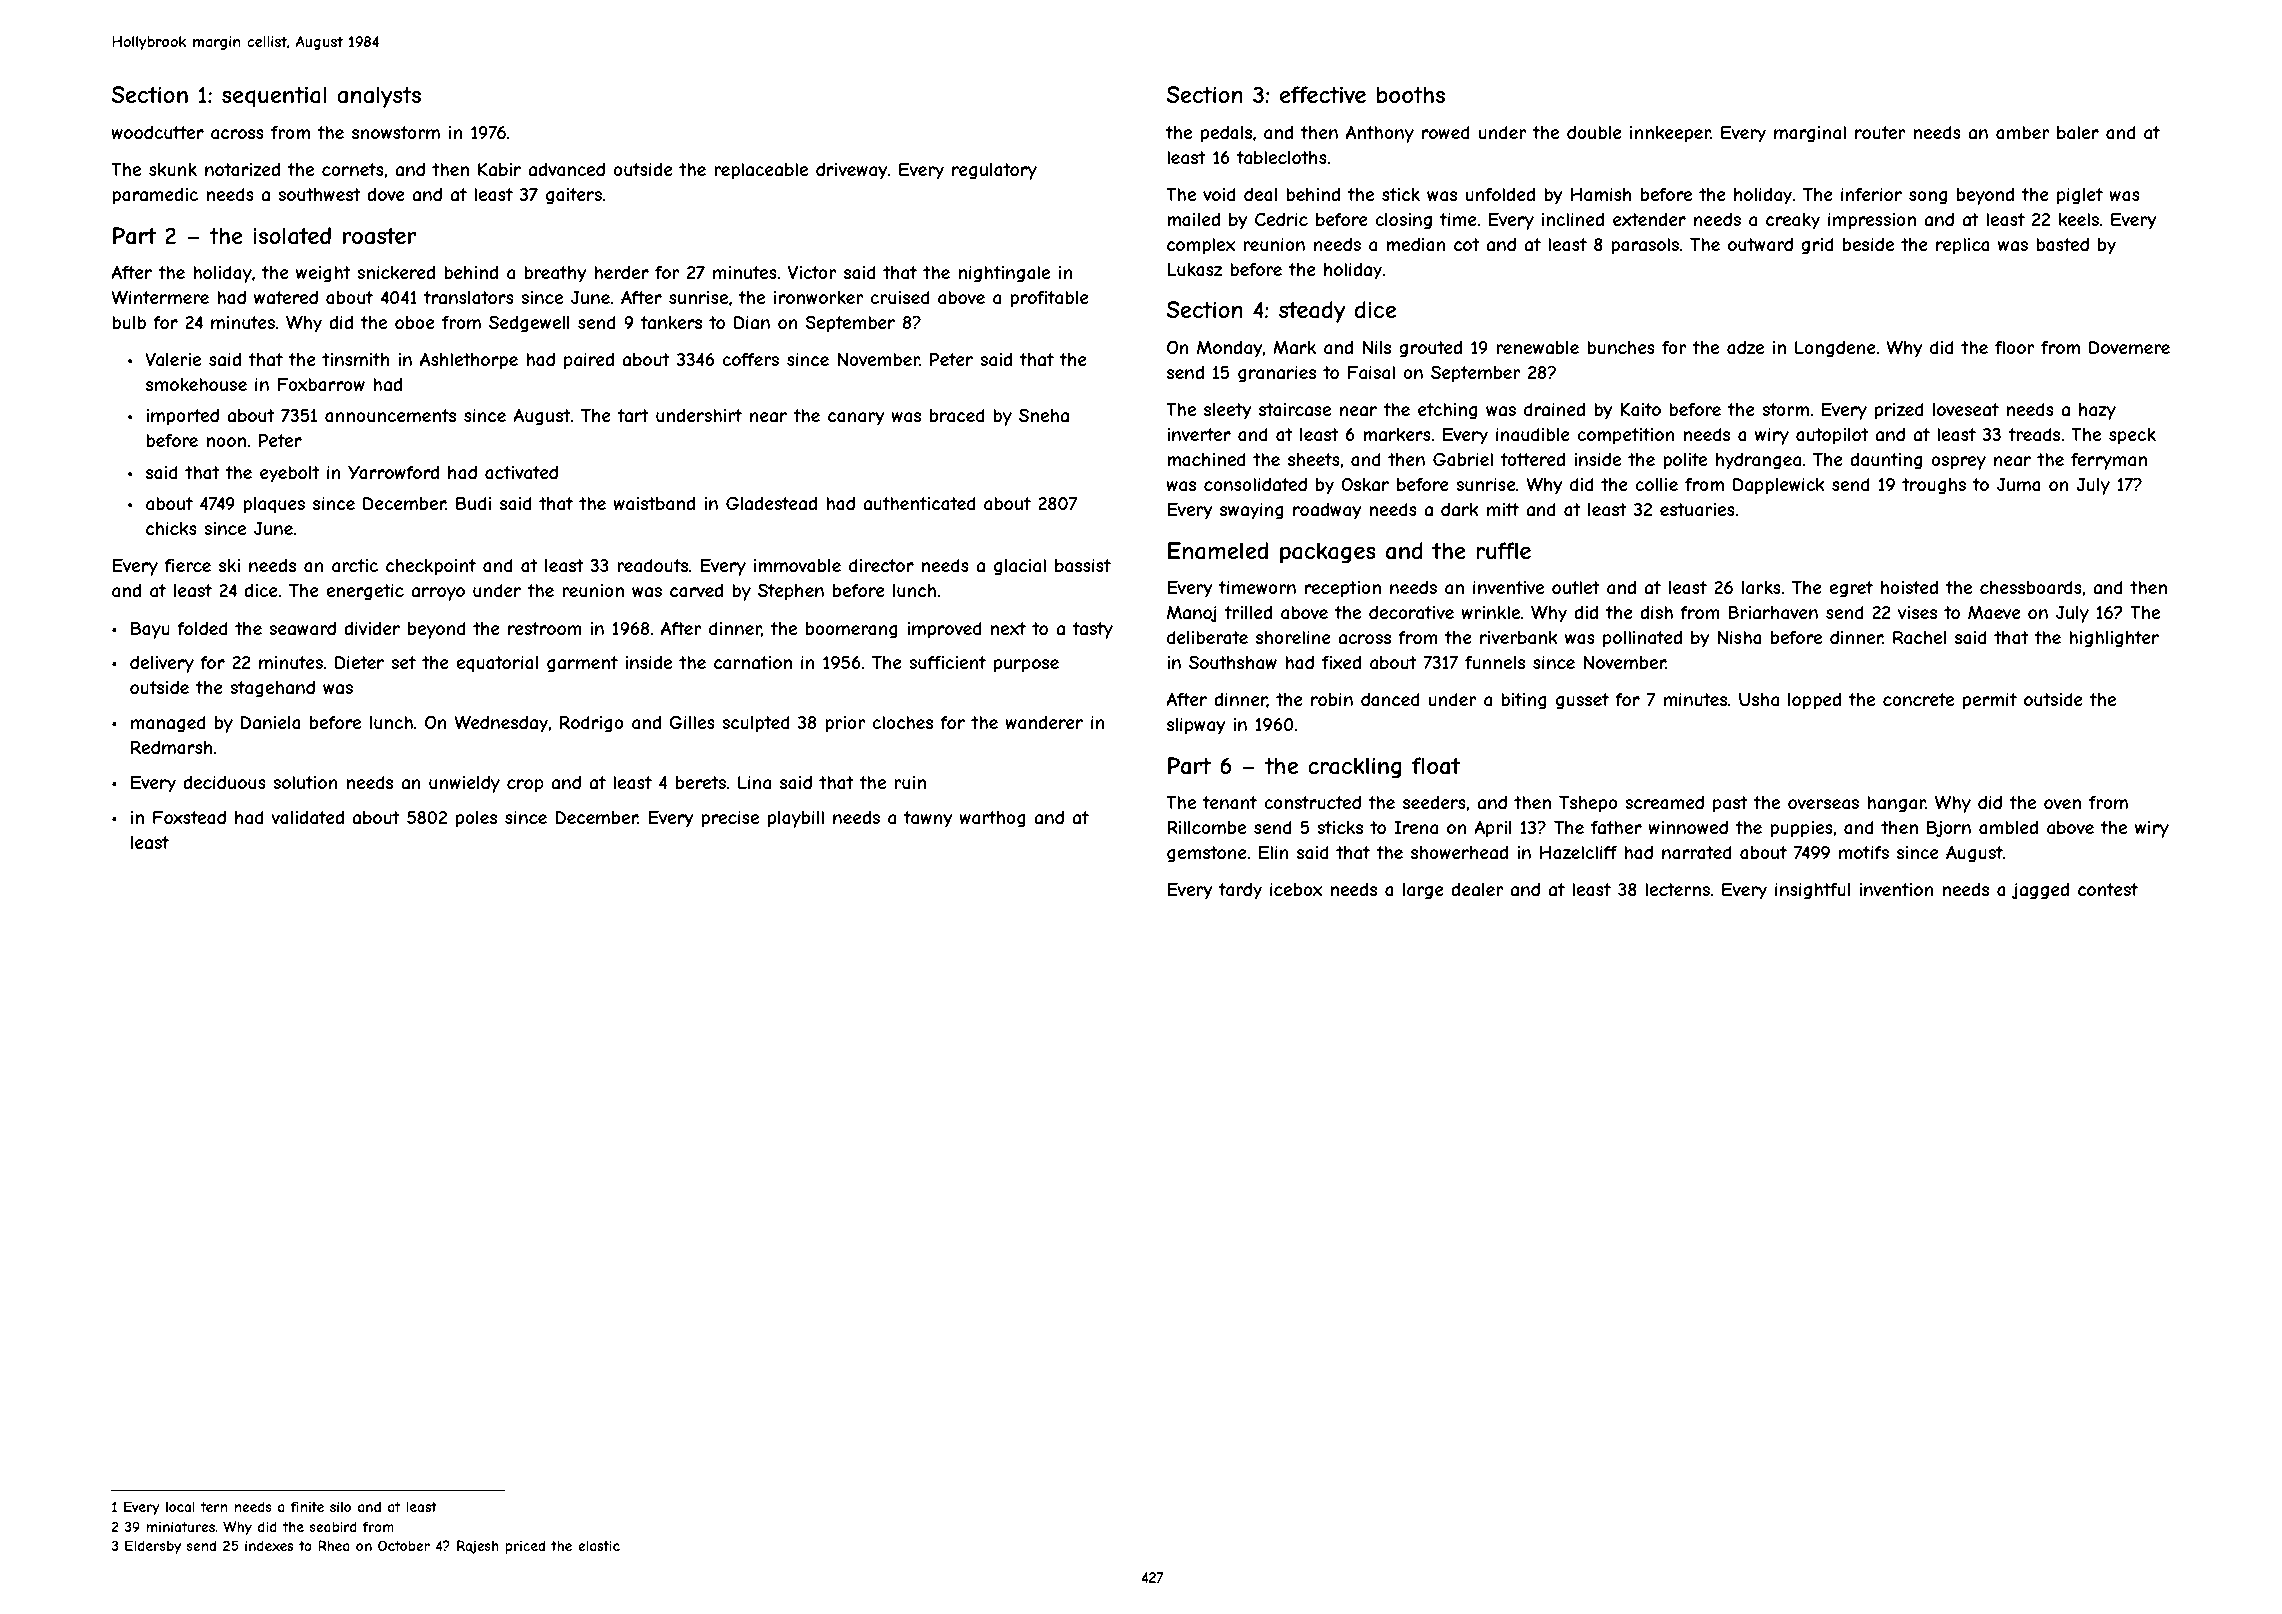 Image resolution: width=2282 pixels, height=1614 pixels. I want to click on precise, so click(730, 819).
